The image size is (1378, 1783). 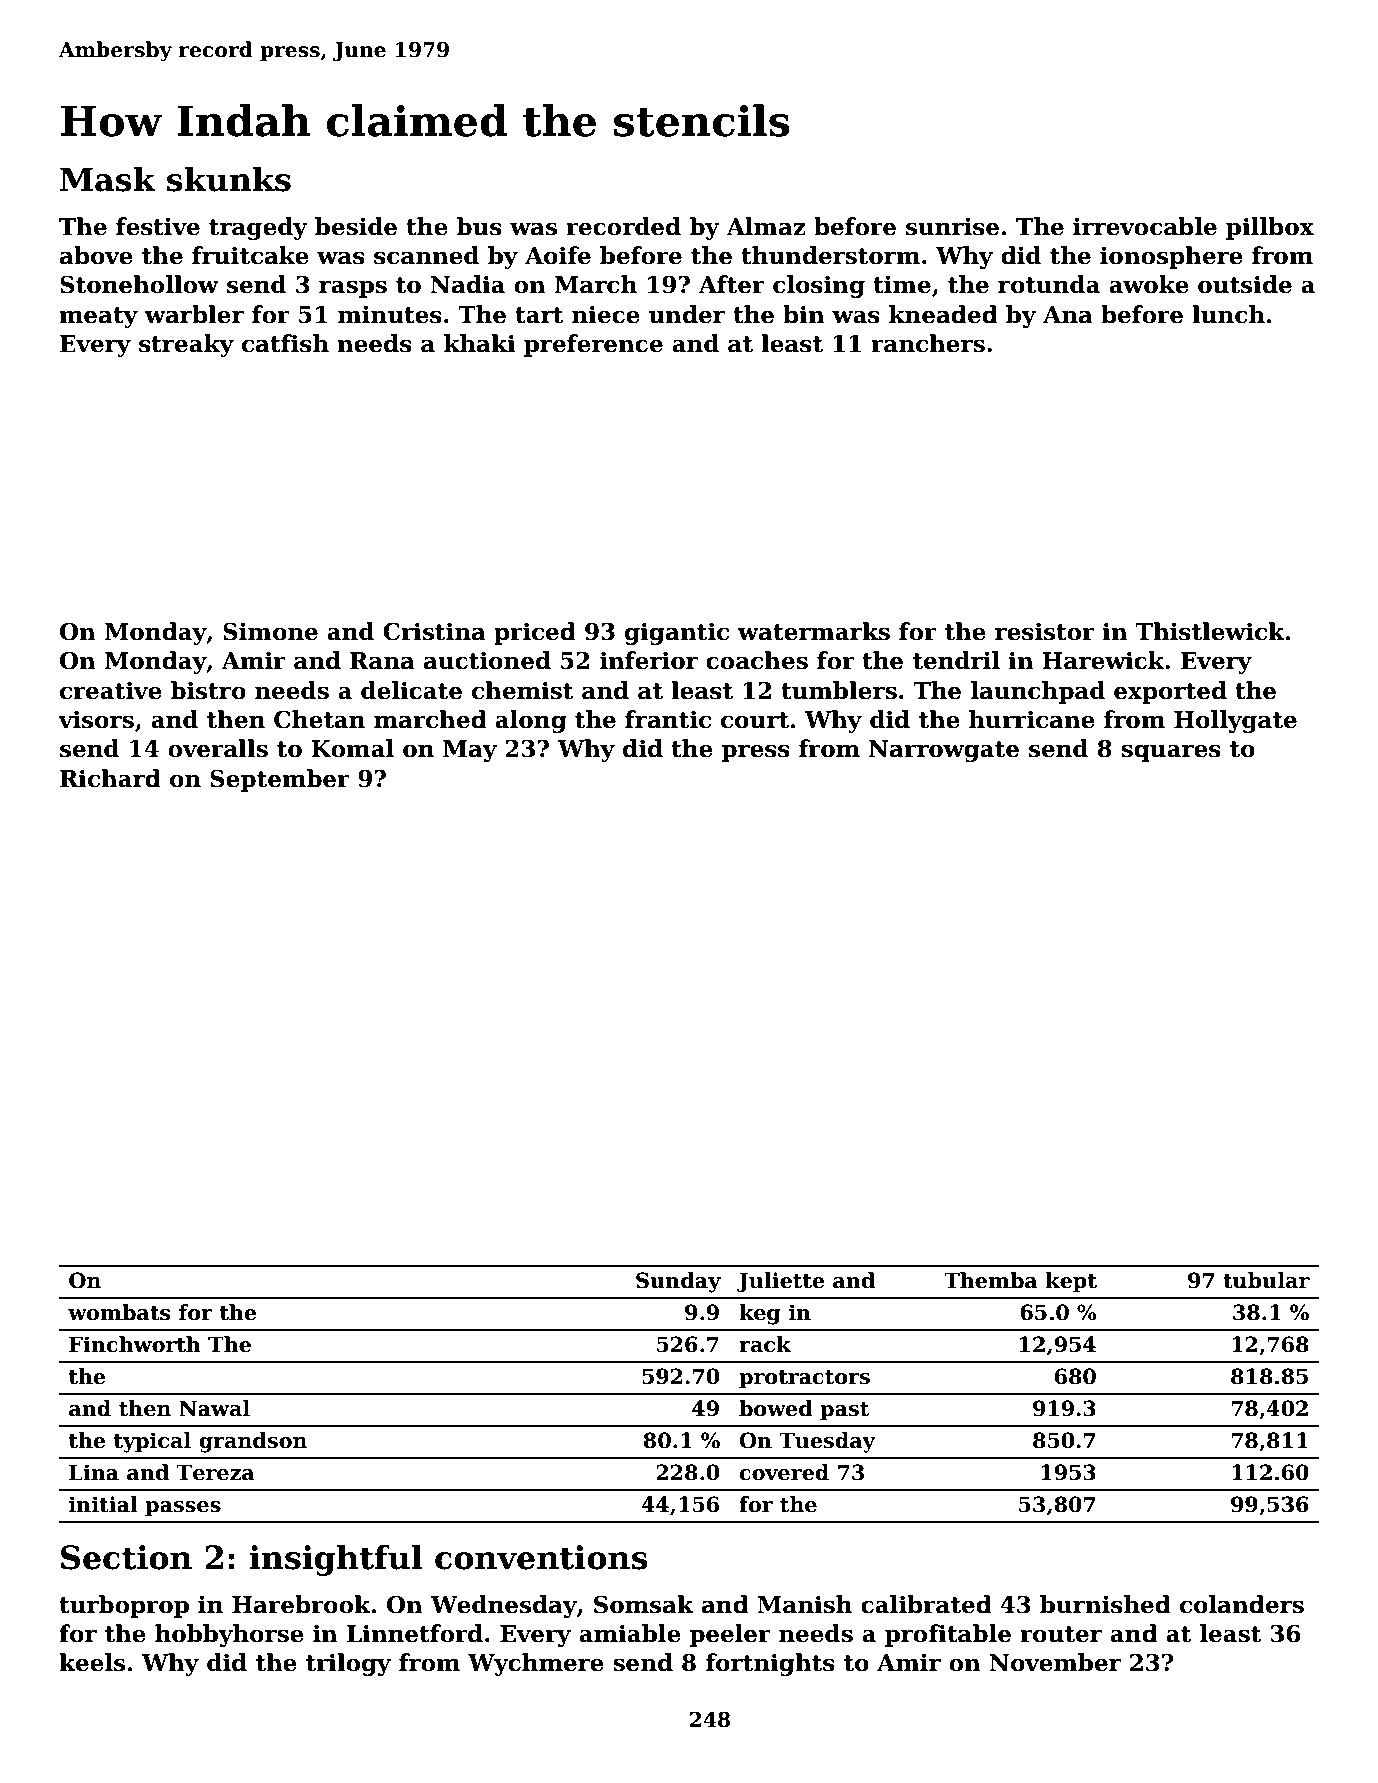 What do you see at coordinates (839, 690) in the page?
I see `tumblers` at bounding box center [839, 690].
